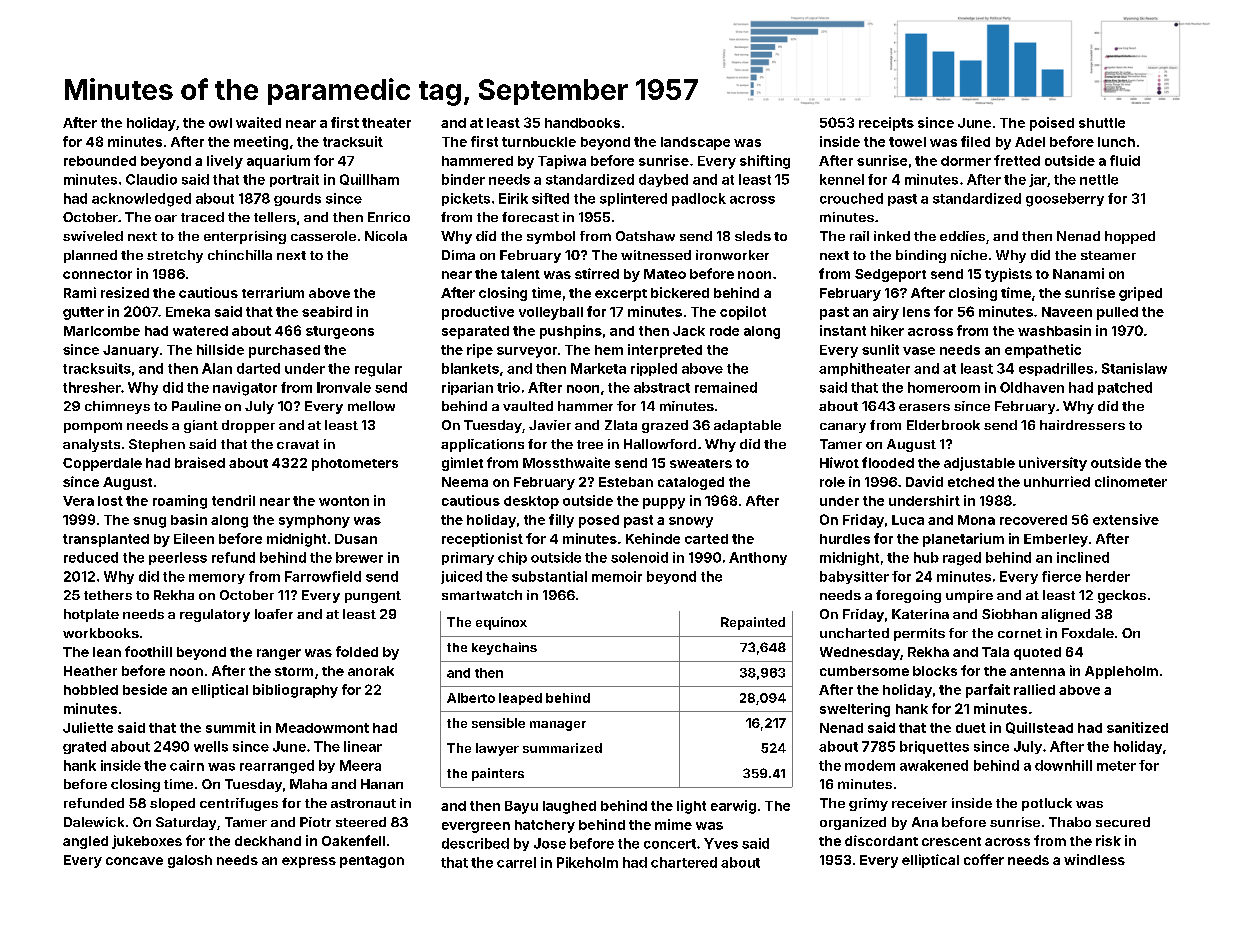 This screenshot has width=1233, height=952. I want to click on pentagon, so click(372, 862).
